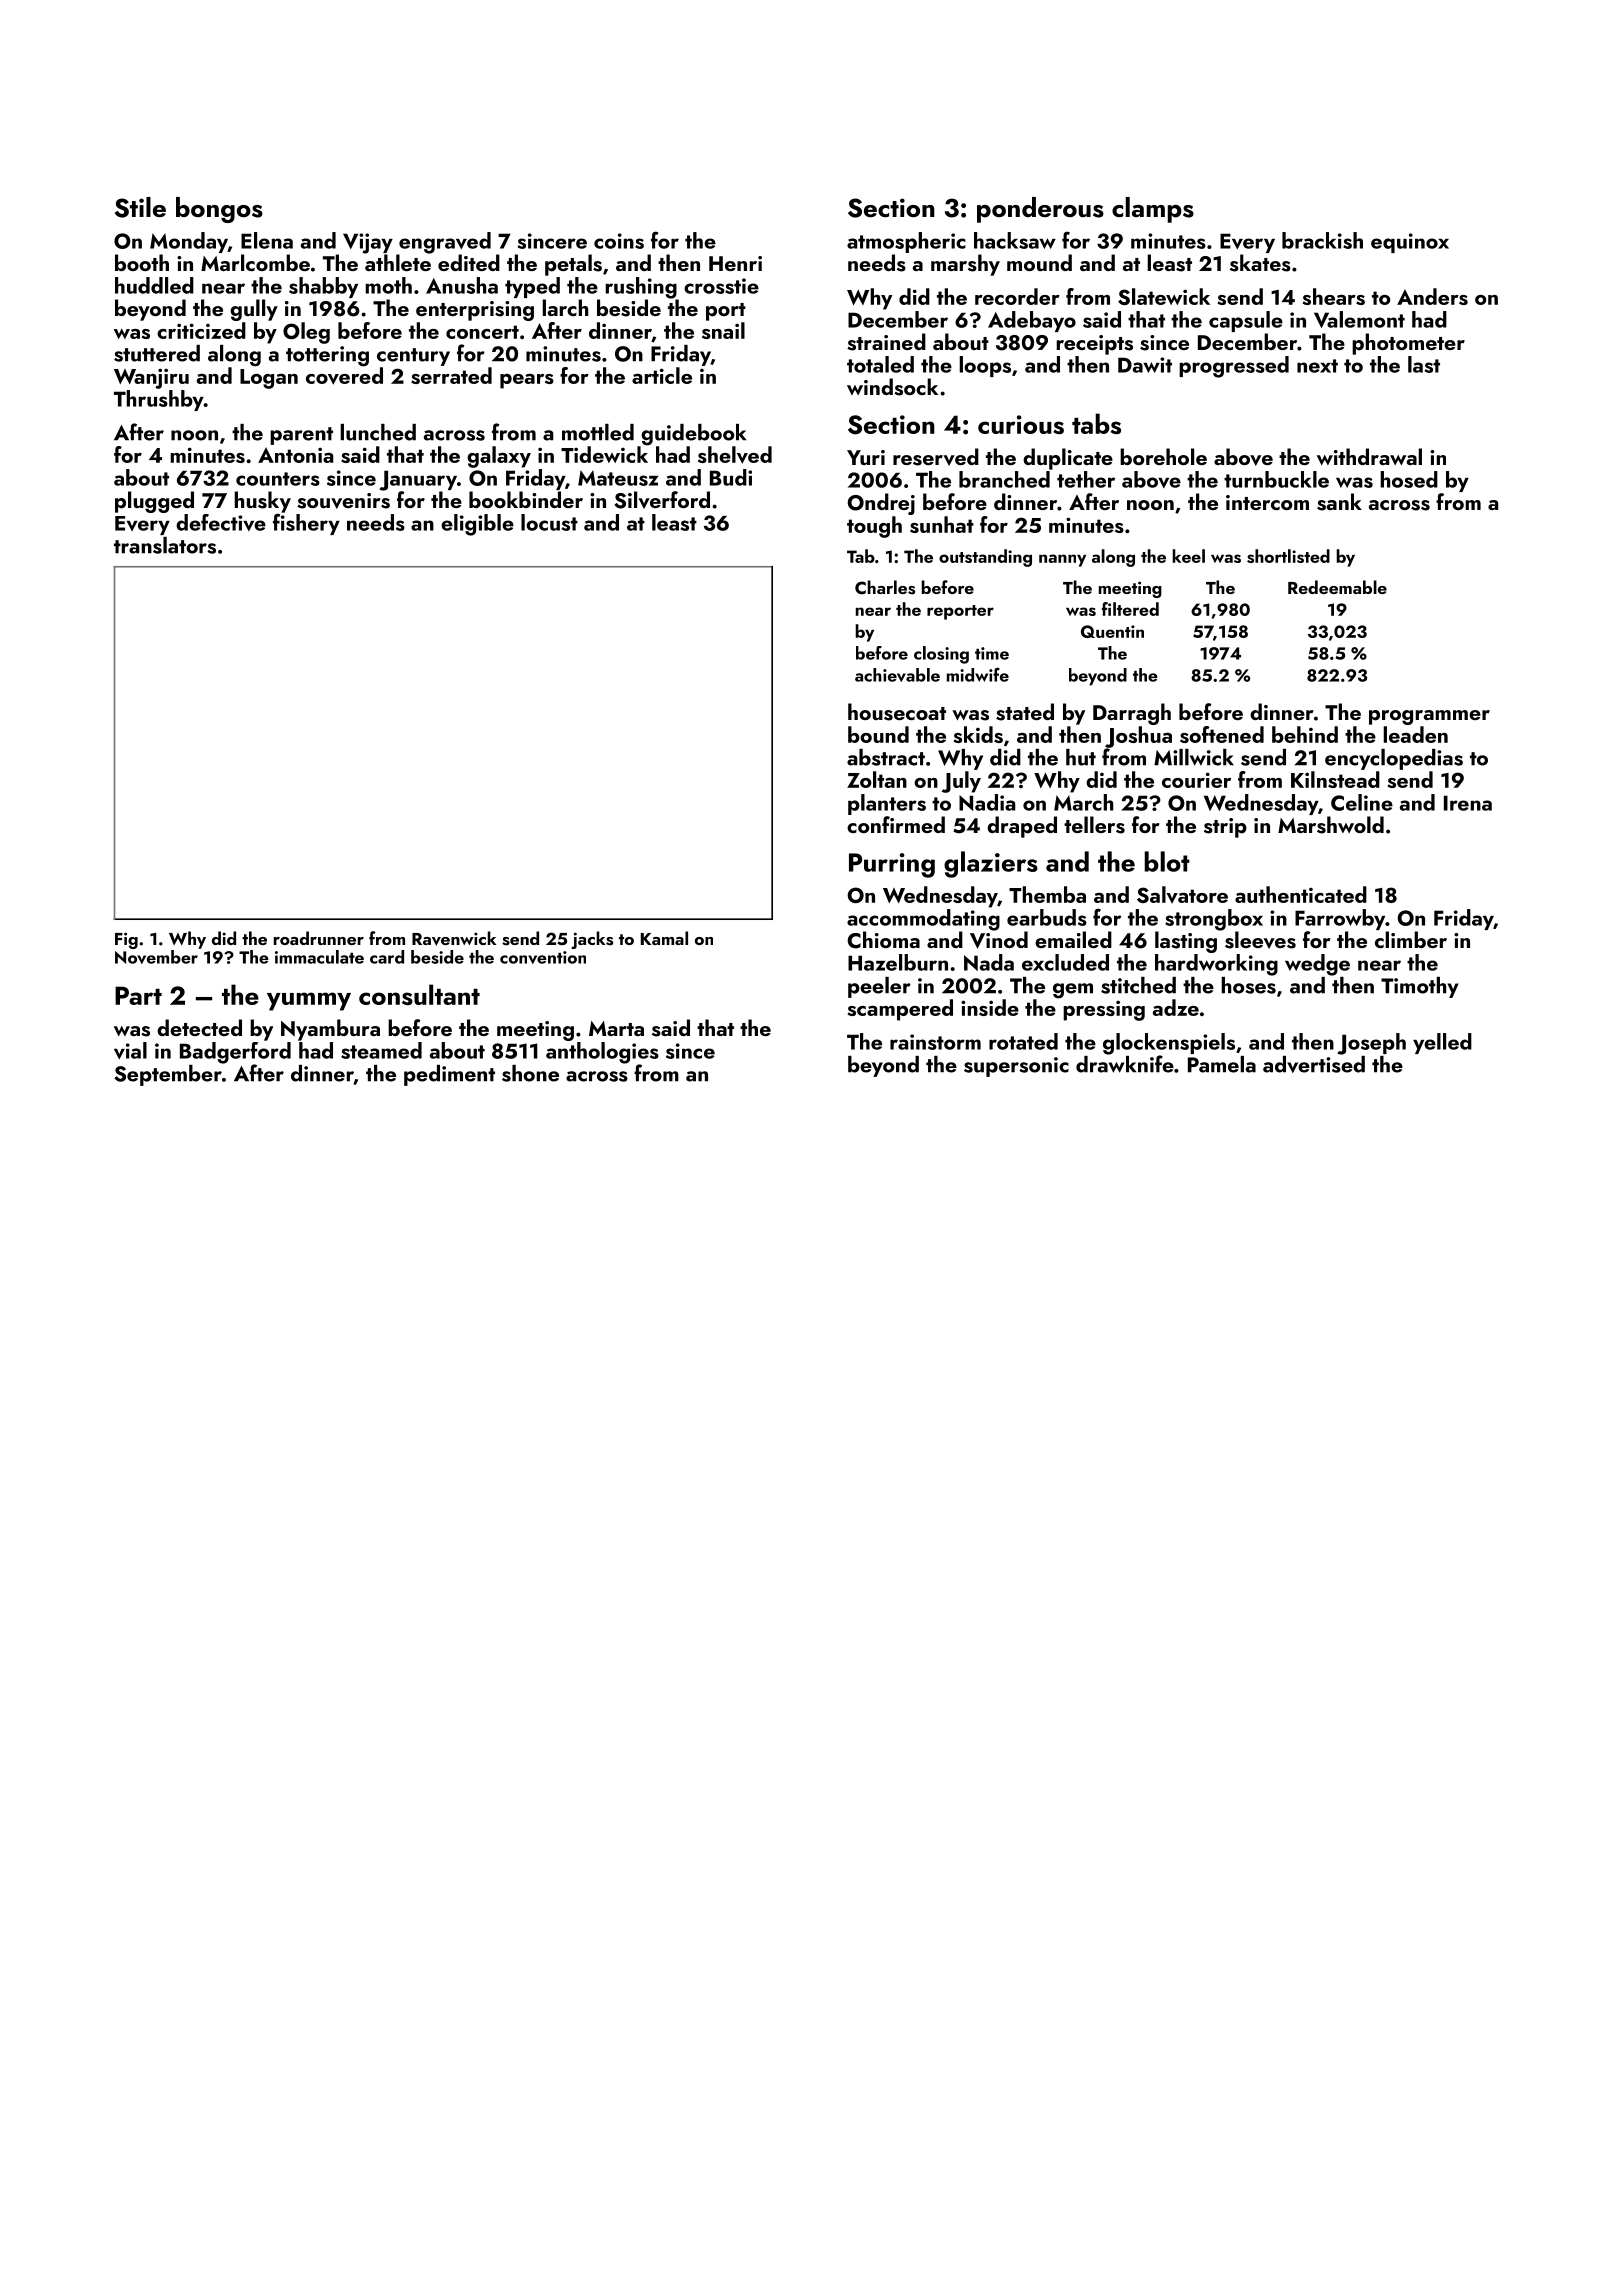 This document has height=2292, width=1620. What do you see at coordinates (1016, 1067) in the document?
I see `supersonic` at bounding box center [1016, 1067].
